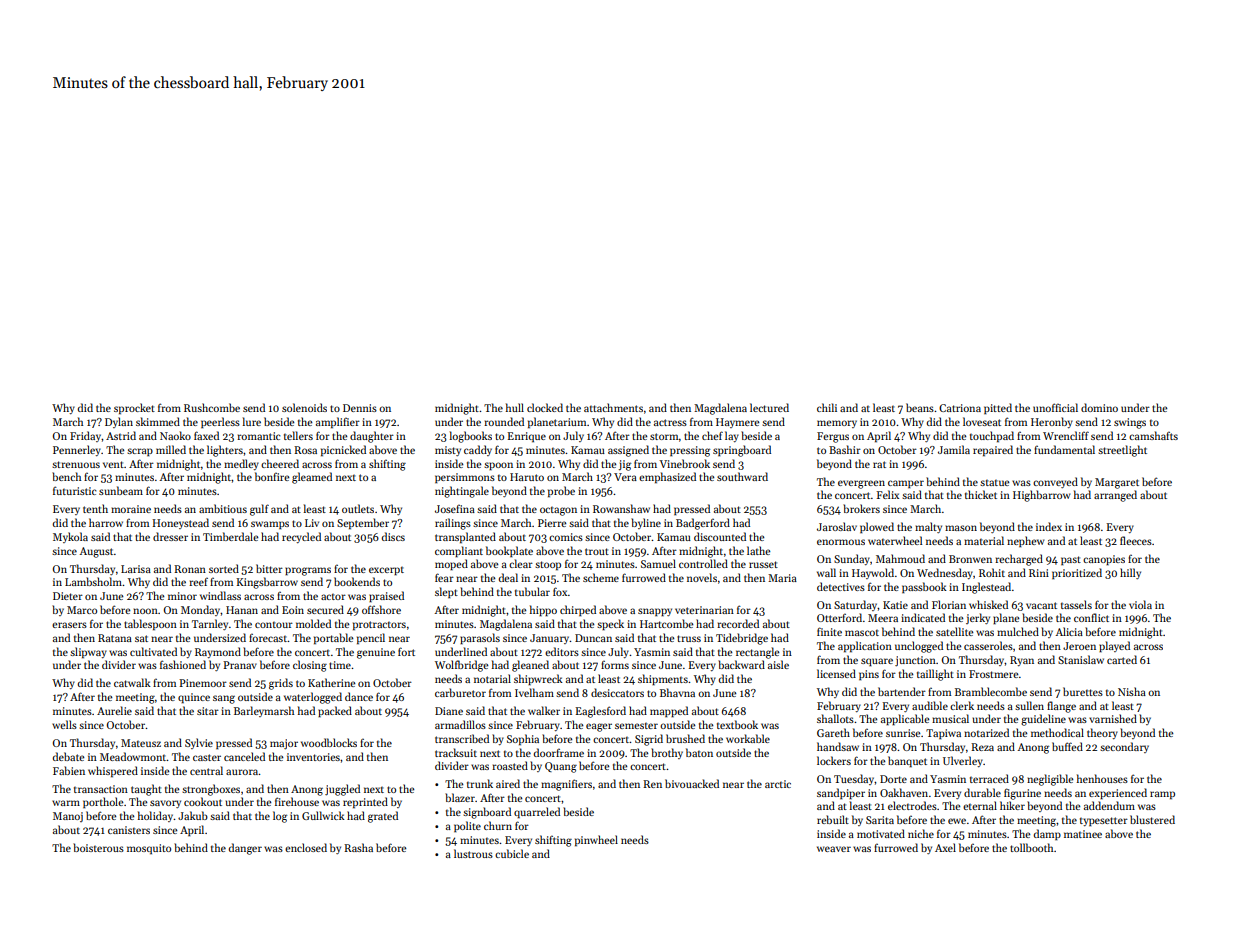 This screenshot has height=952, width=1233. I want to click on armadillos, so click(460, 724).
